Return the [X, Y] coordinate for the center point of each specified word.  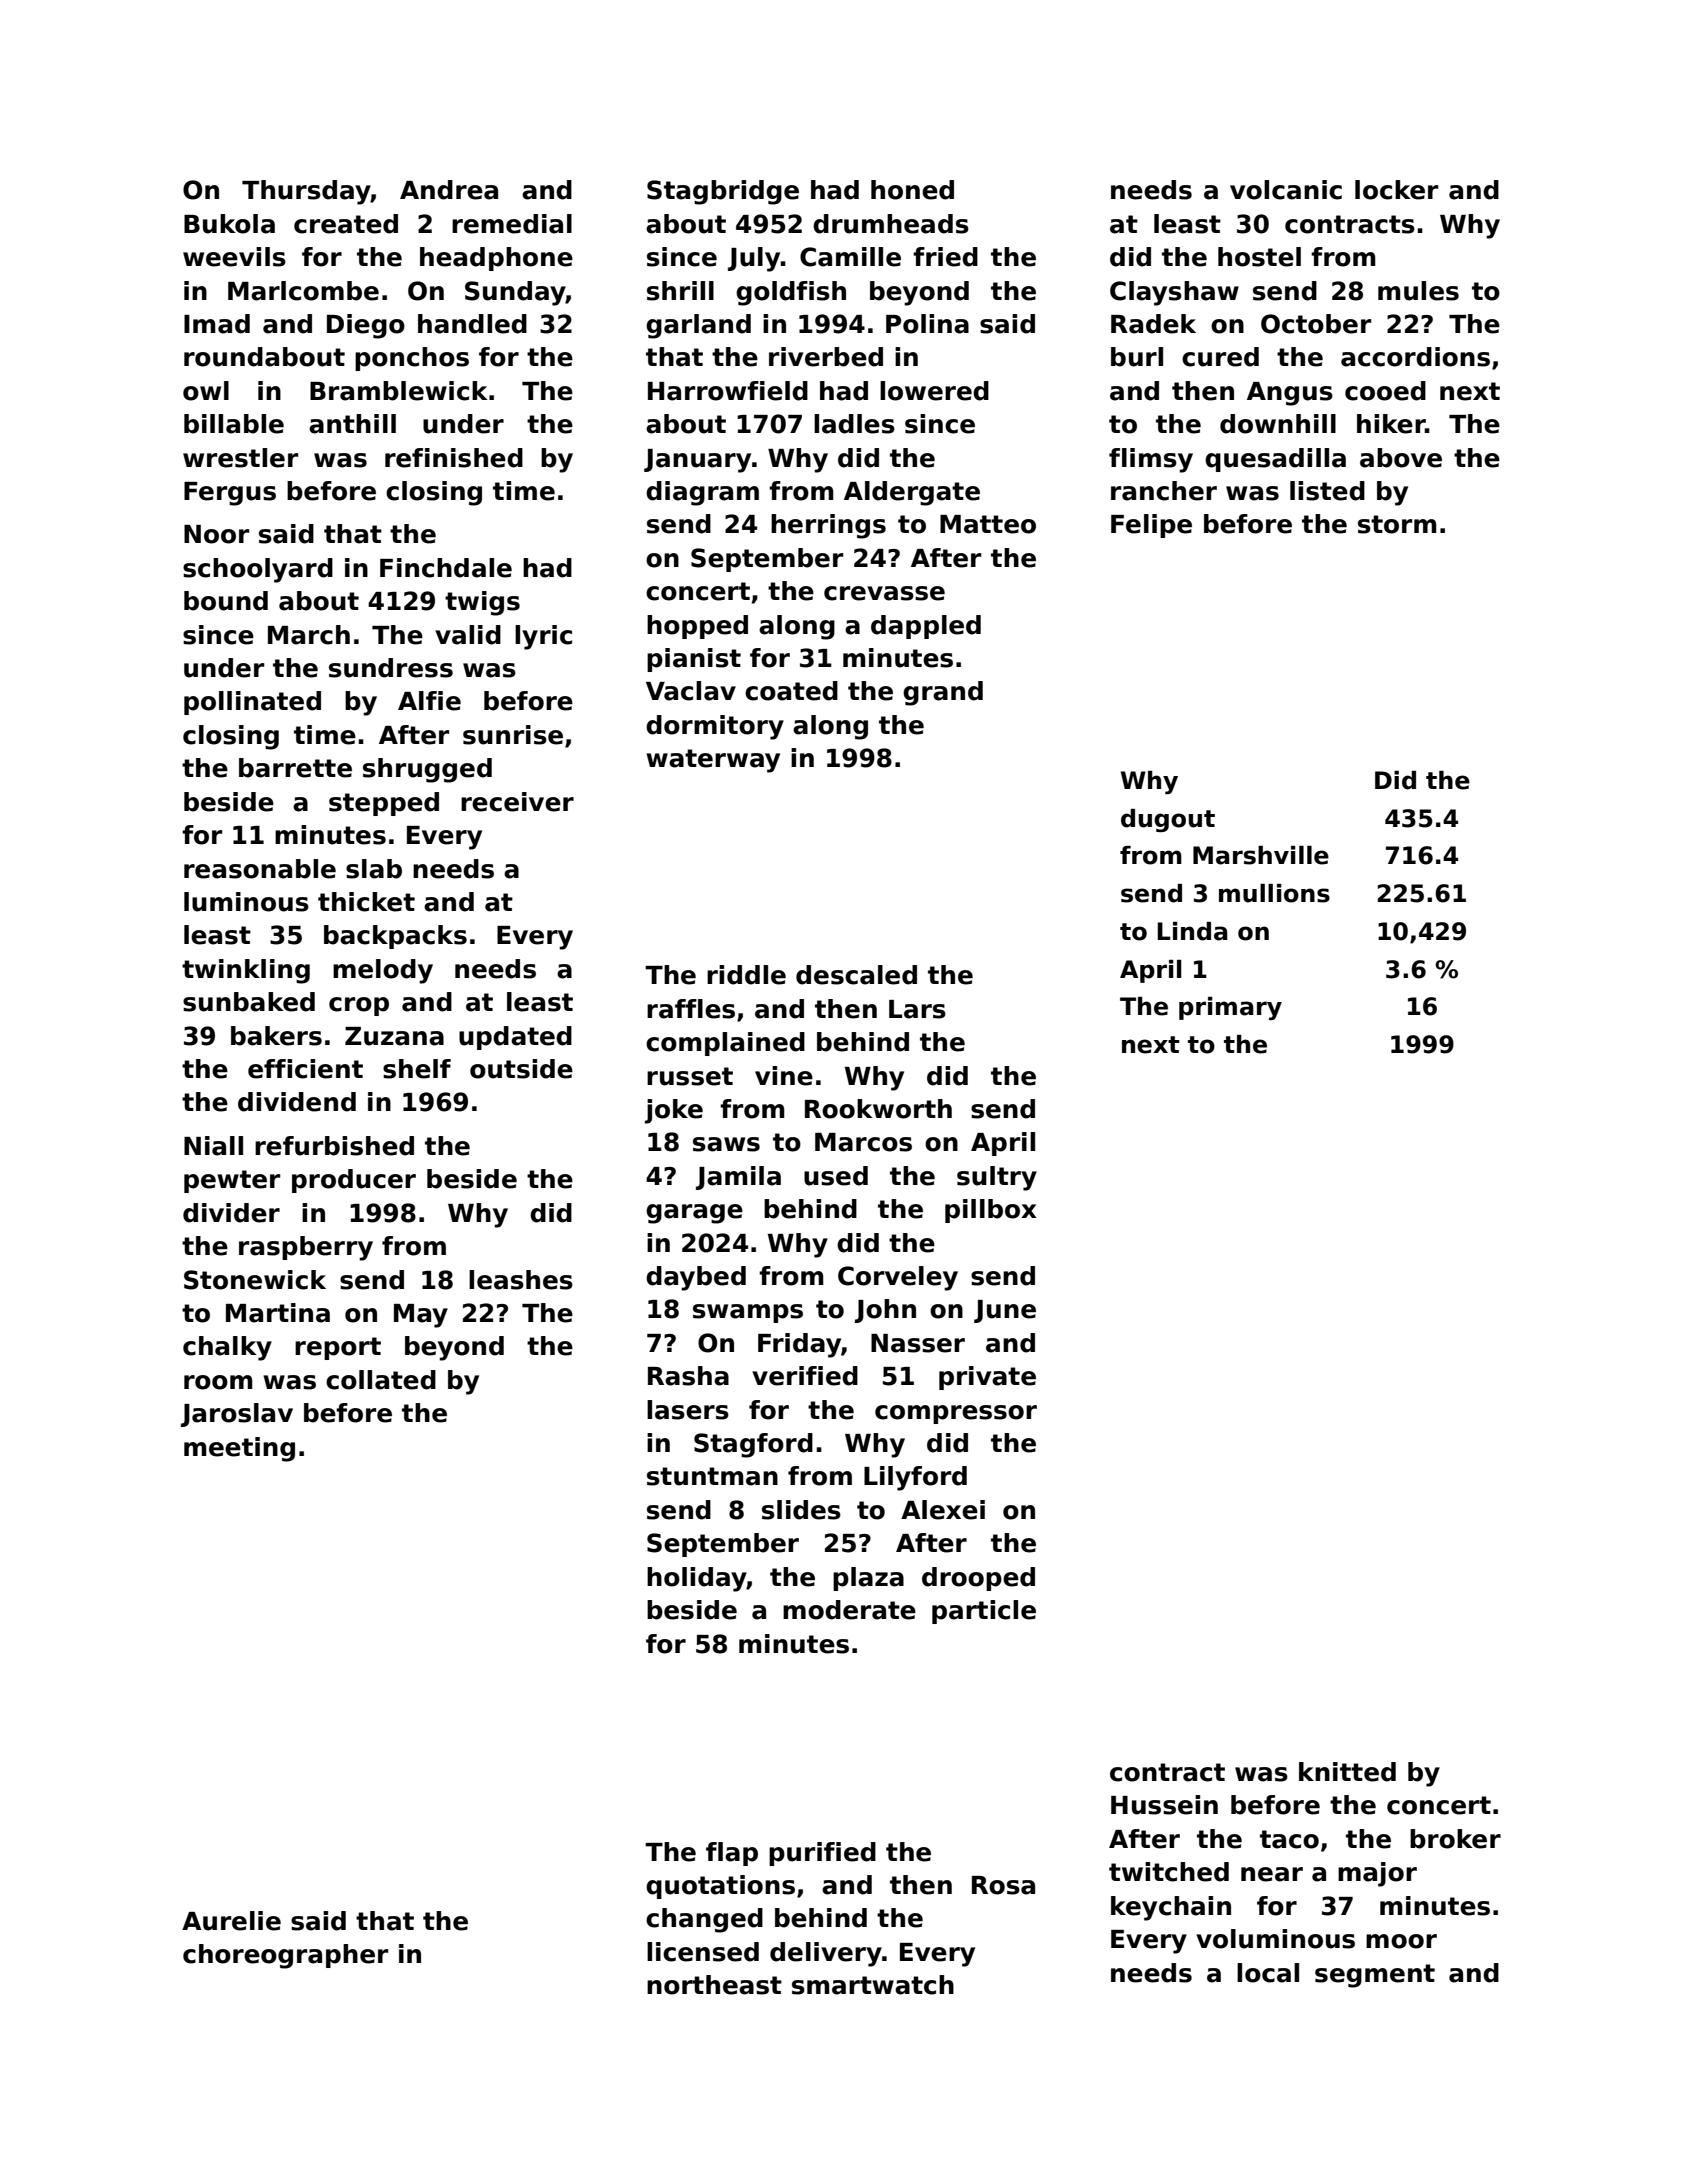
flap [732, 1854]
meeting [239, 1449]
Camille [850, 257]
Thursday [306, 192]
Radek [1153, 324]
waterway [713, 761]
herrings [828, 526]
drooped [978, 1579]
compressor [956, 1414]
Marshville [1261, 855]
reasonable [260, 869]
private [987, 1378]
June [1005, 1311]
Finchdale [446, 568]
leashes [521, 1280]
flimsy [1151, 460]
